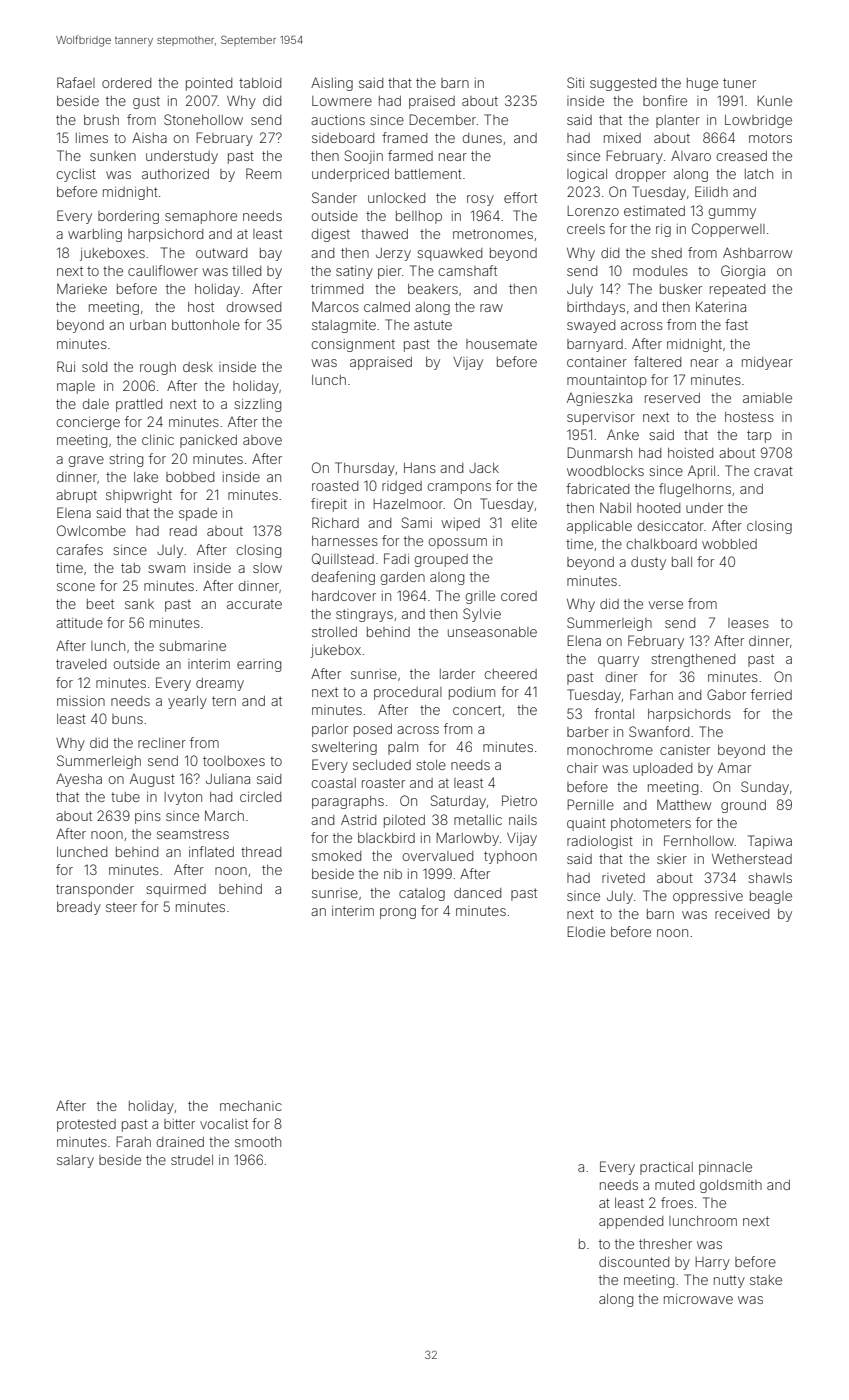 This document has height=1400, width=849. I want to click on earring, so click(259, 665).
